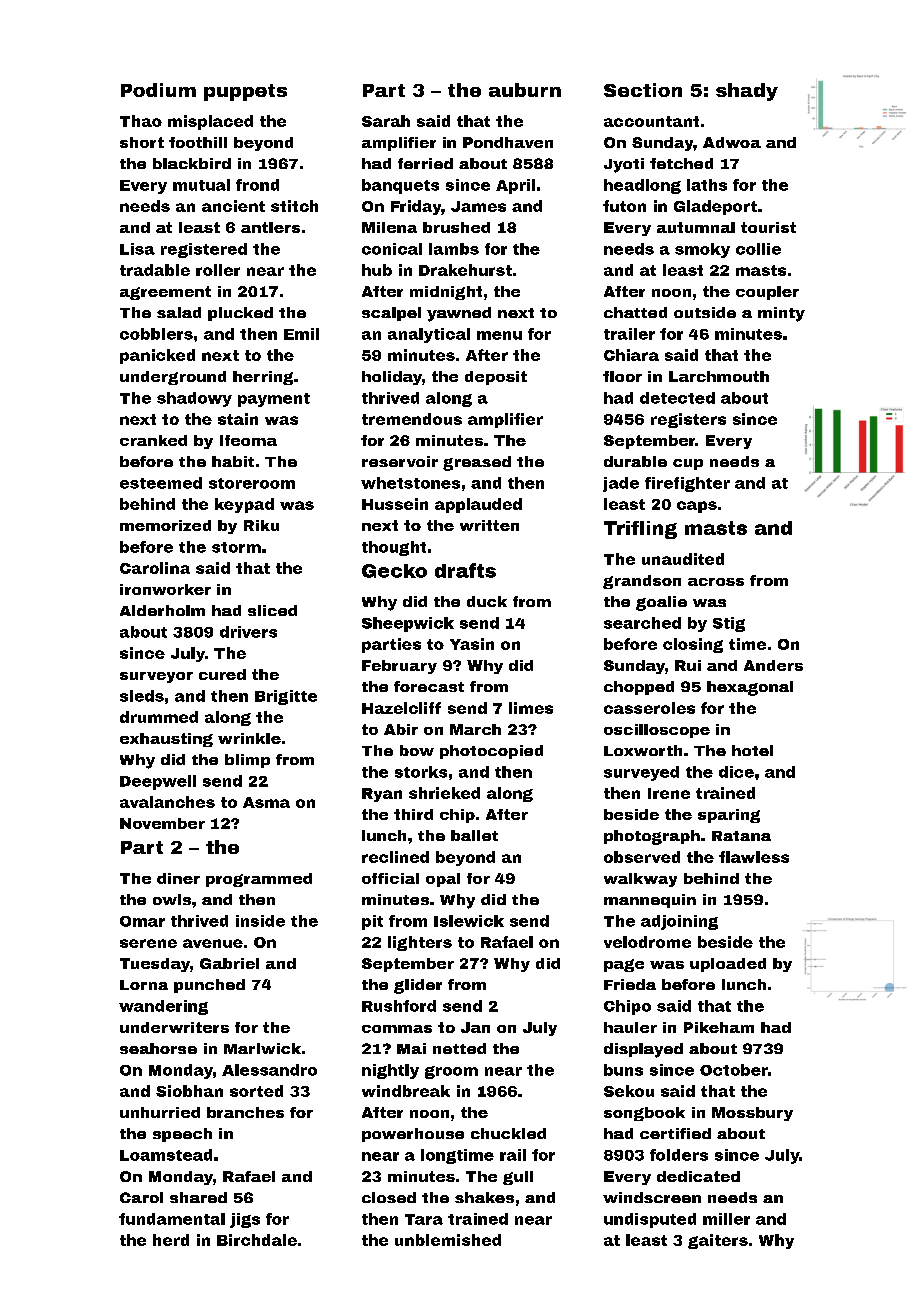 This screenshot has width=924, height=1308. I want to click on chatted, so click(635, 312).
